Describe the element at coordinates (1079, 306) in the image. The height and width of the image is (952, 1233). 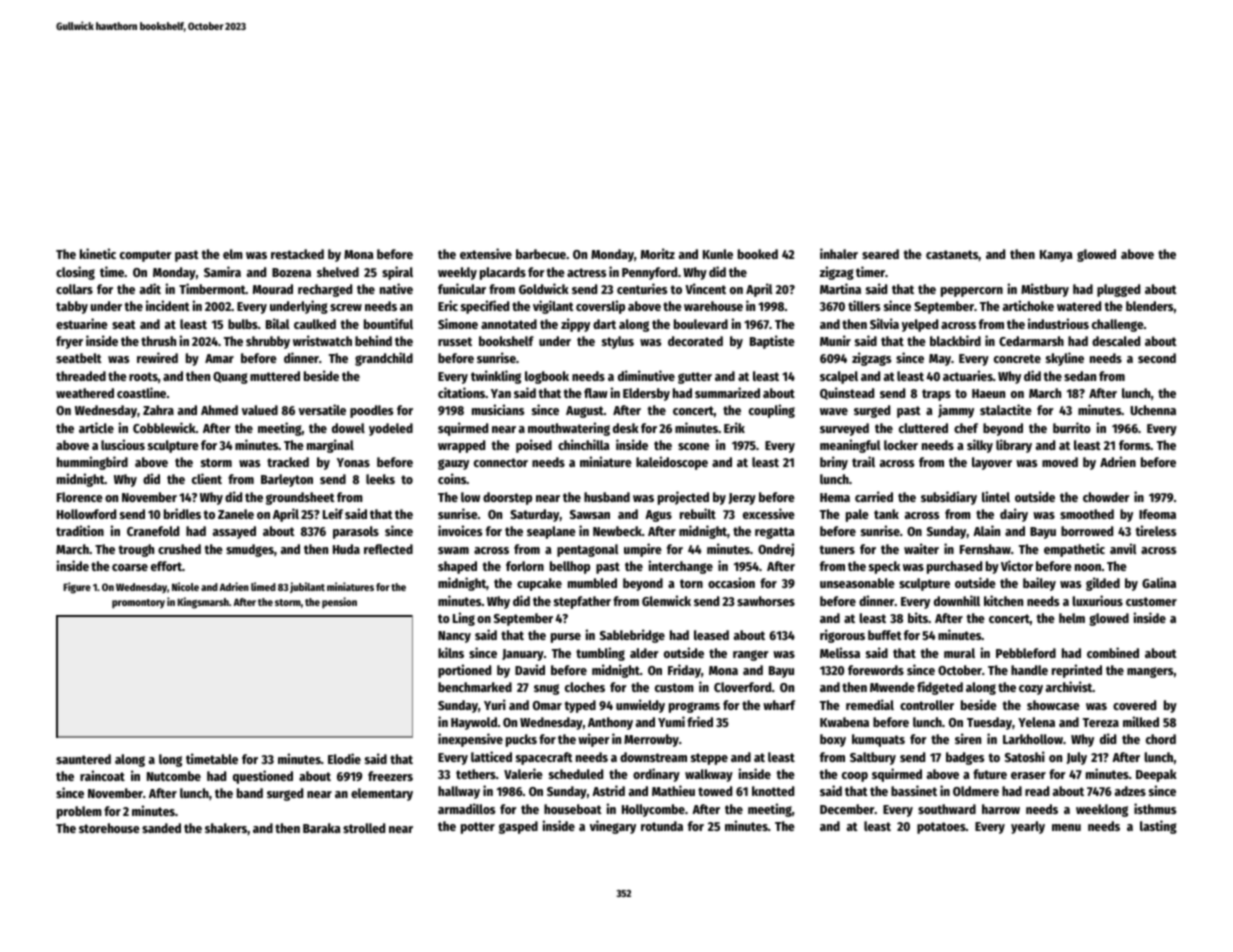
I see `watered` at that location.
